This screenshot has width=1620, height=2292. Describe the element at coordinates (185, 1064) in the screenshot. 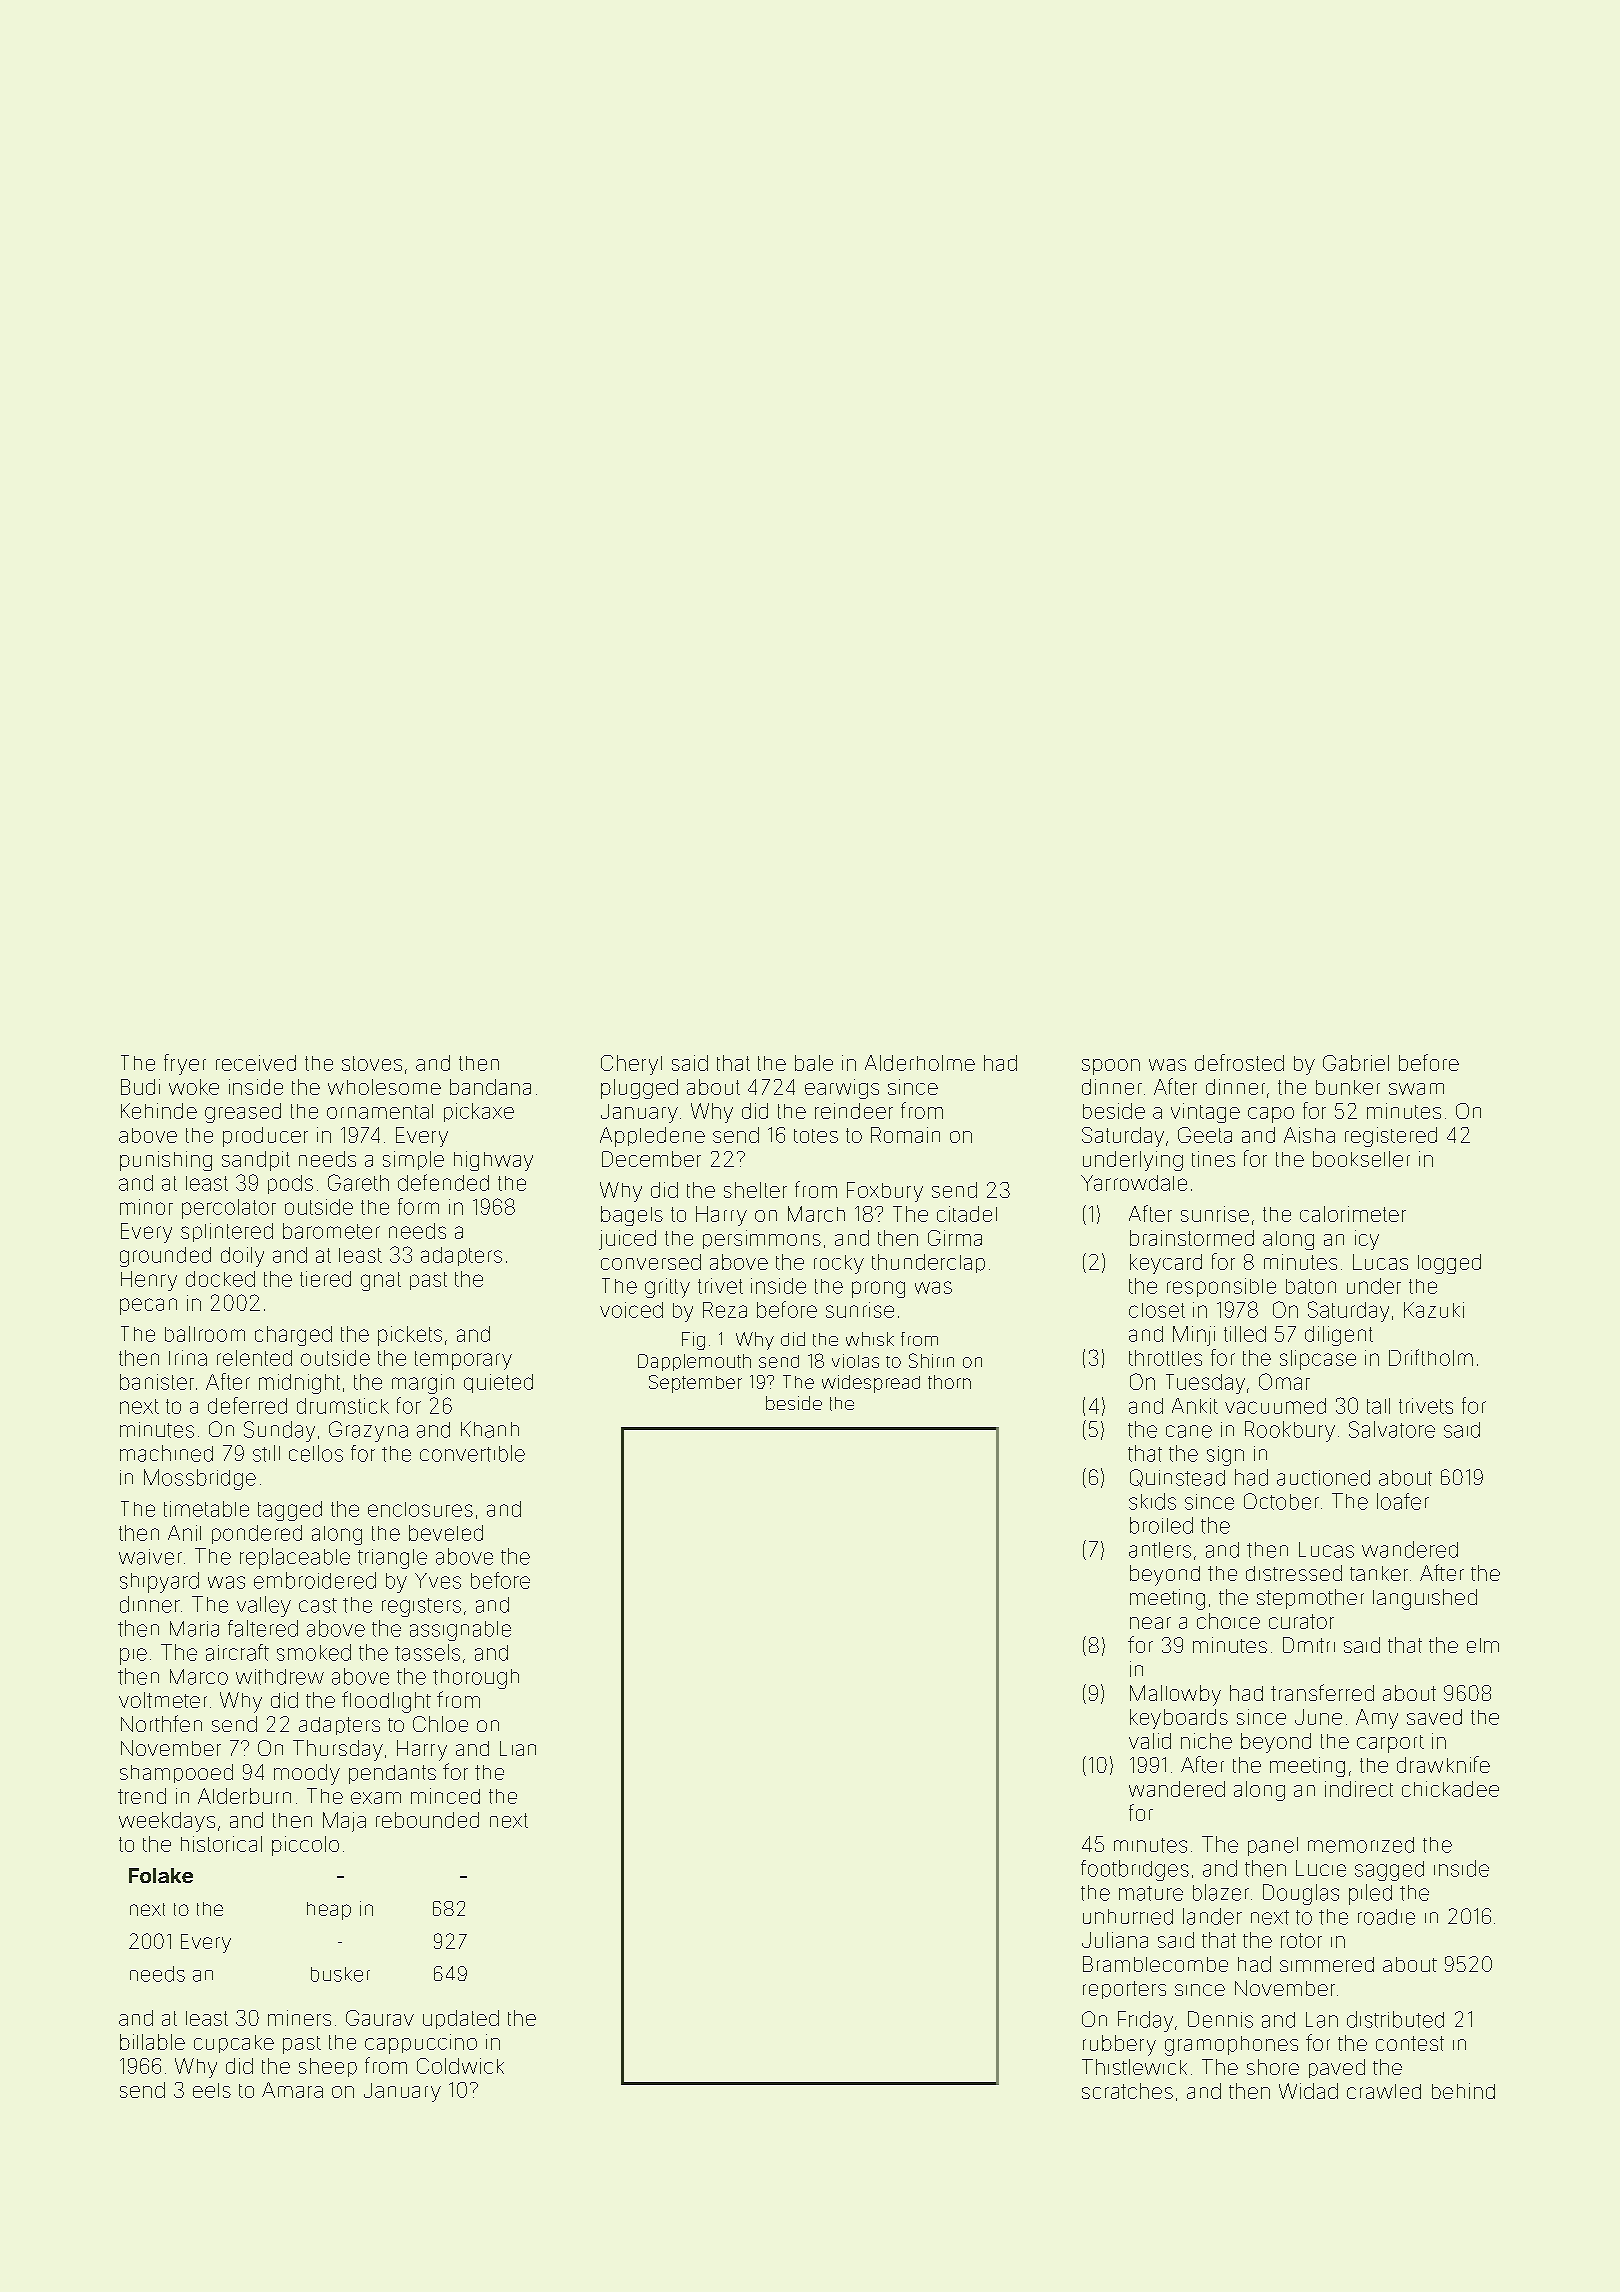

I see `fryer` at that location.
